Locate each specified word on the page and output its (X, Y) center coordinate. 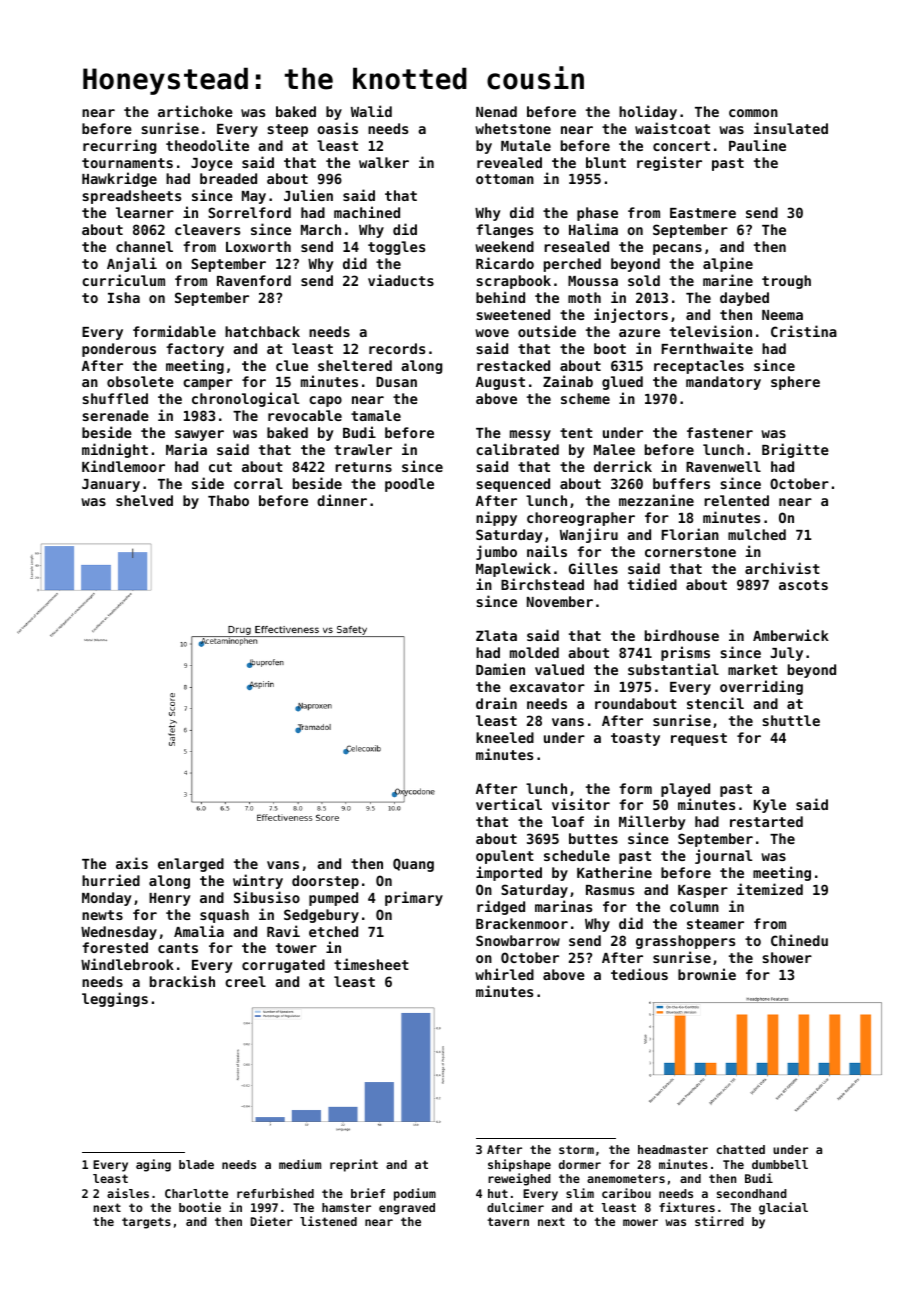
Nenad (496, 111)
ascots (803, 585)
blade (196, 1164)
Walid (371, 111)
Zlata (496, 635)
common (753, 113)
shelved (144, 500)
